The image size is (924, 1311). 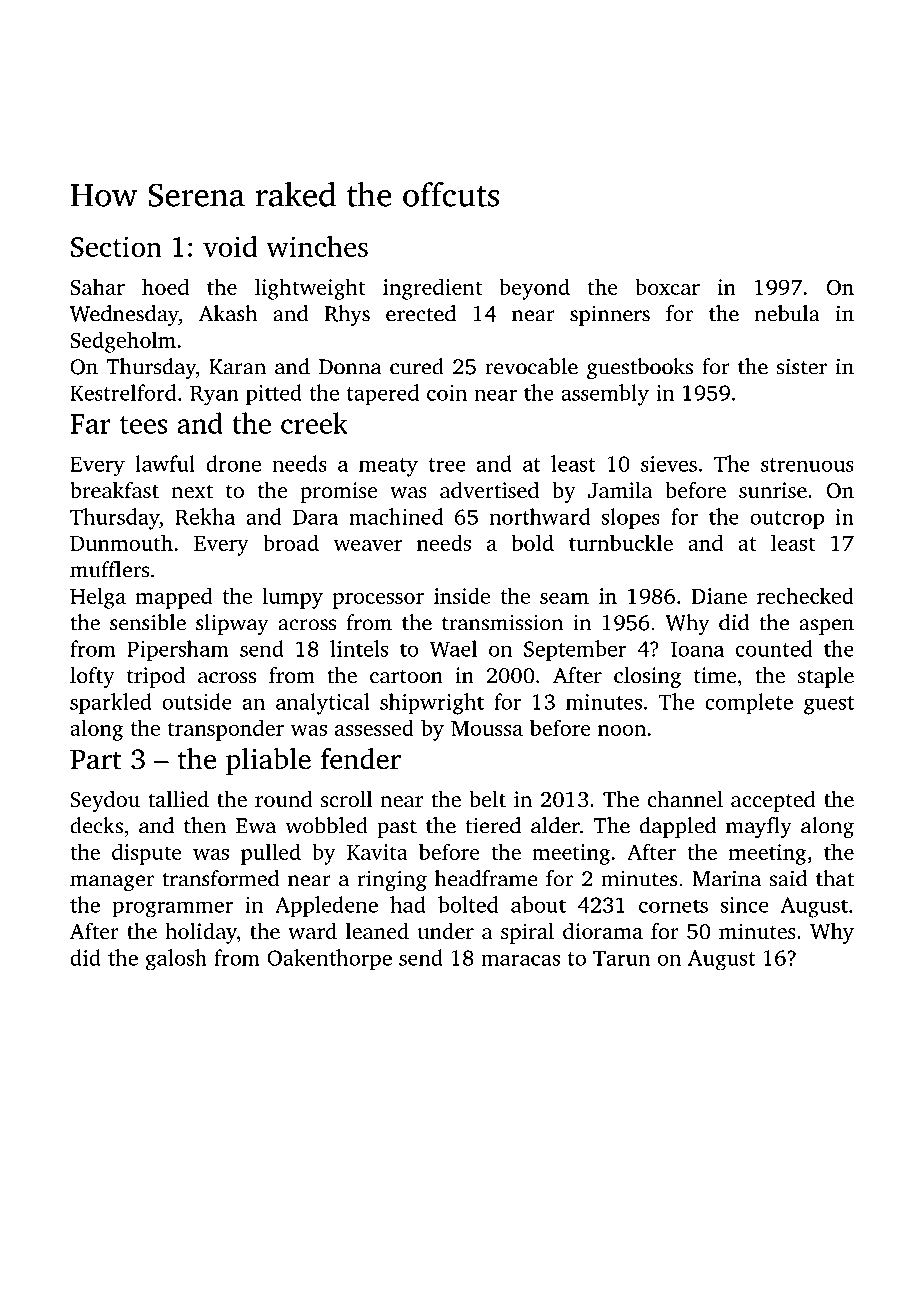 I want to click on under, so click(x=445, y=931).
